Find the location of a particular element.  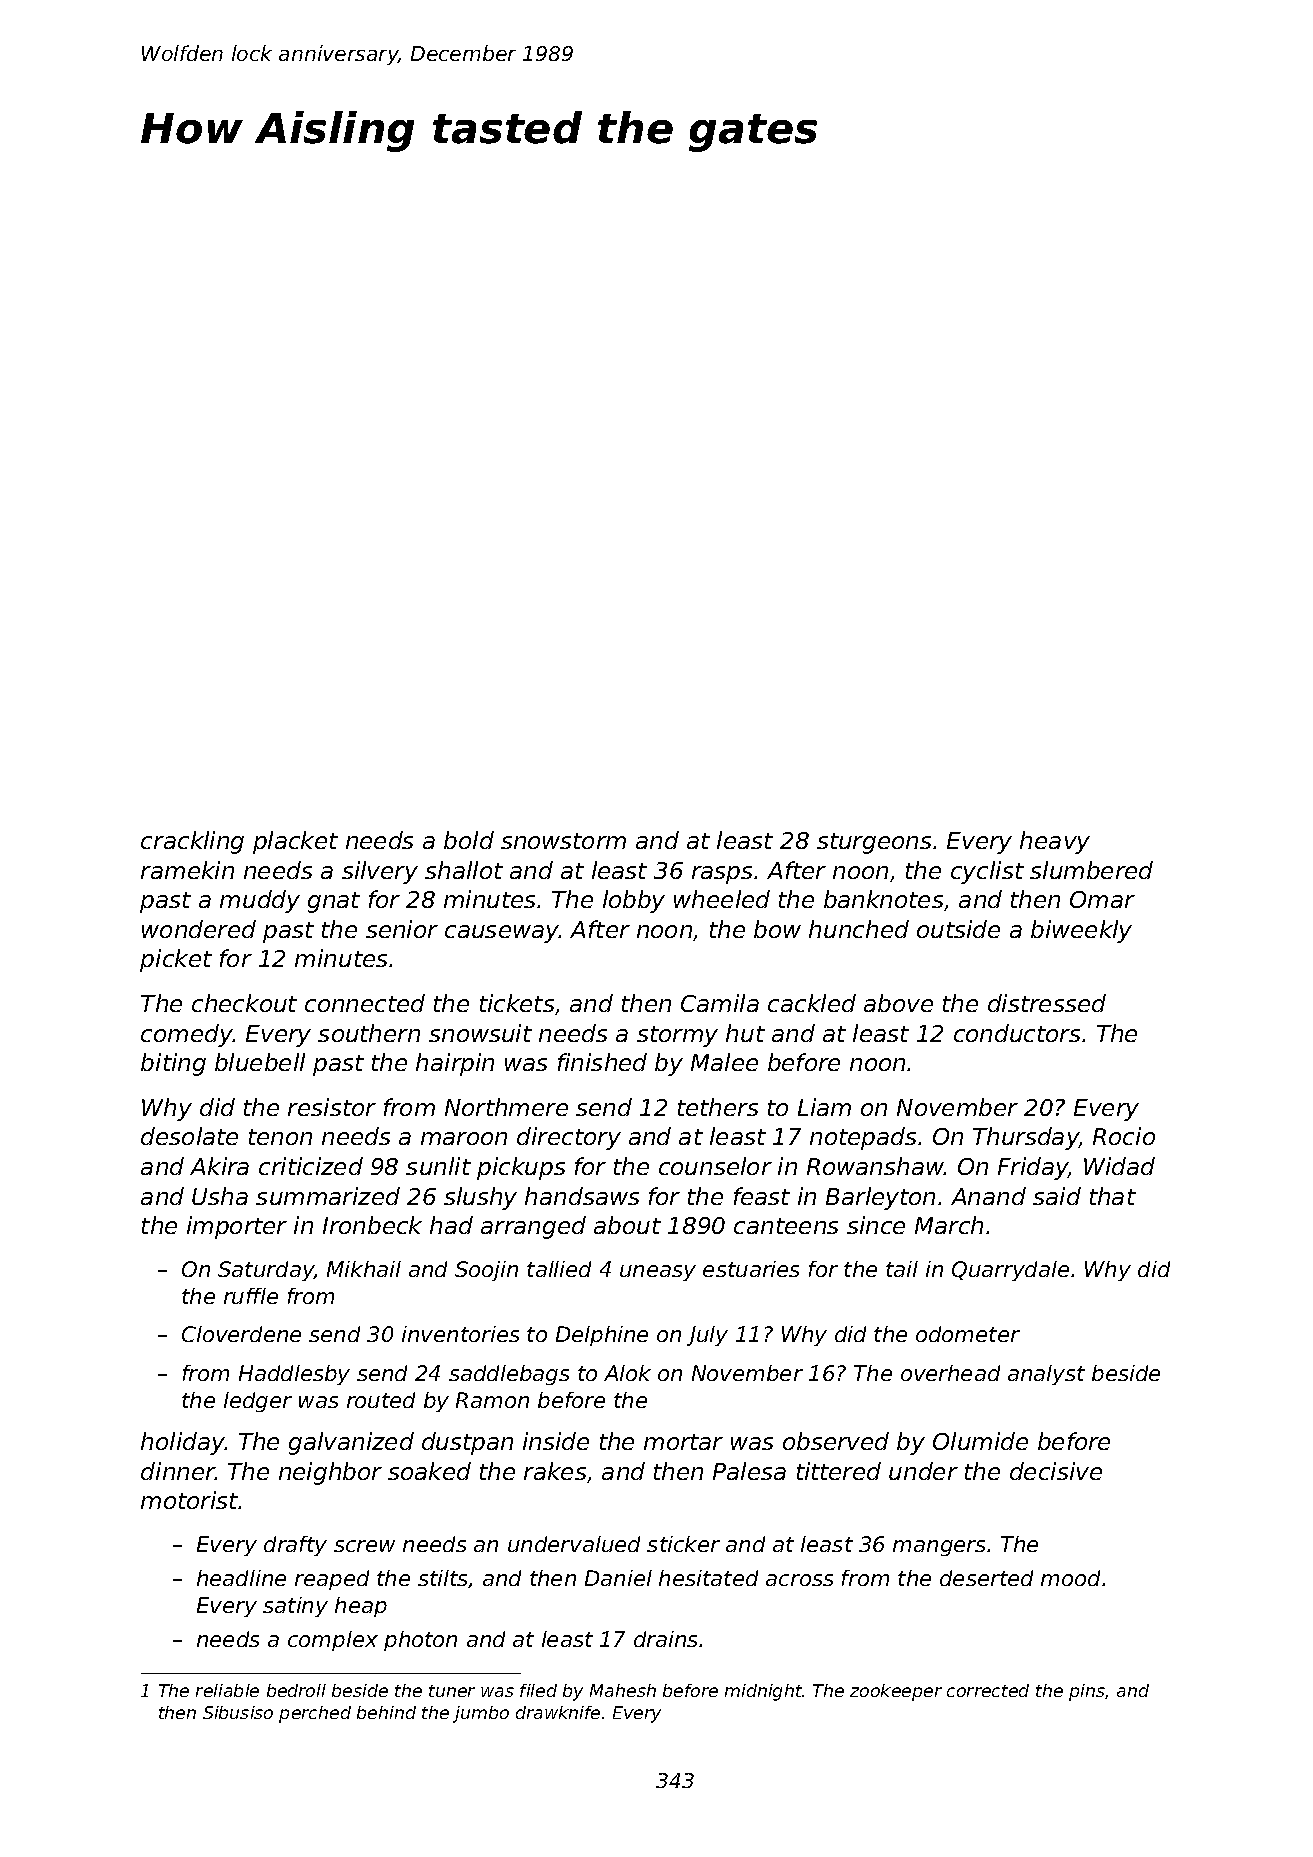

directory is located at coordinates (569, 1138).
